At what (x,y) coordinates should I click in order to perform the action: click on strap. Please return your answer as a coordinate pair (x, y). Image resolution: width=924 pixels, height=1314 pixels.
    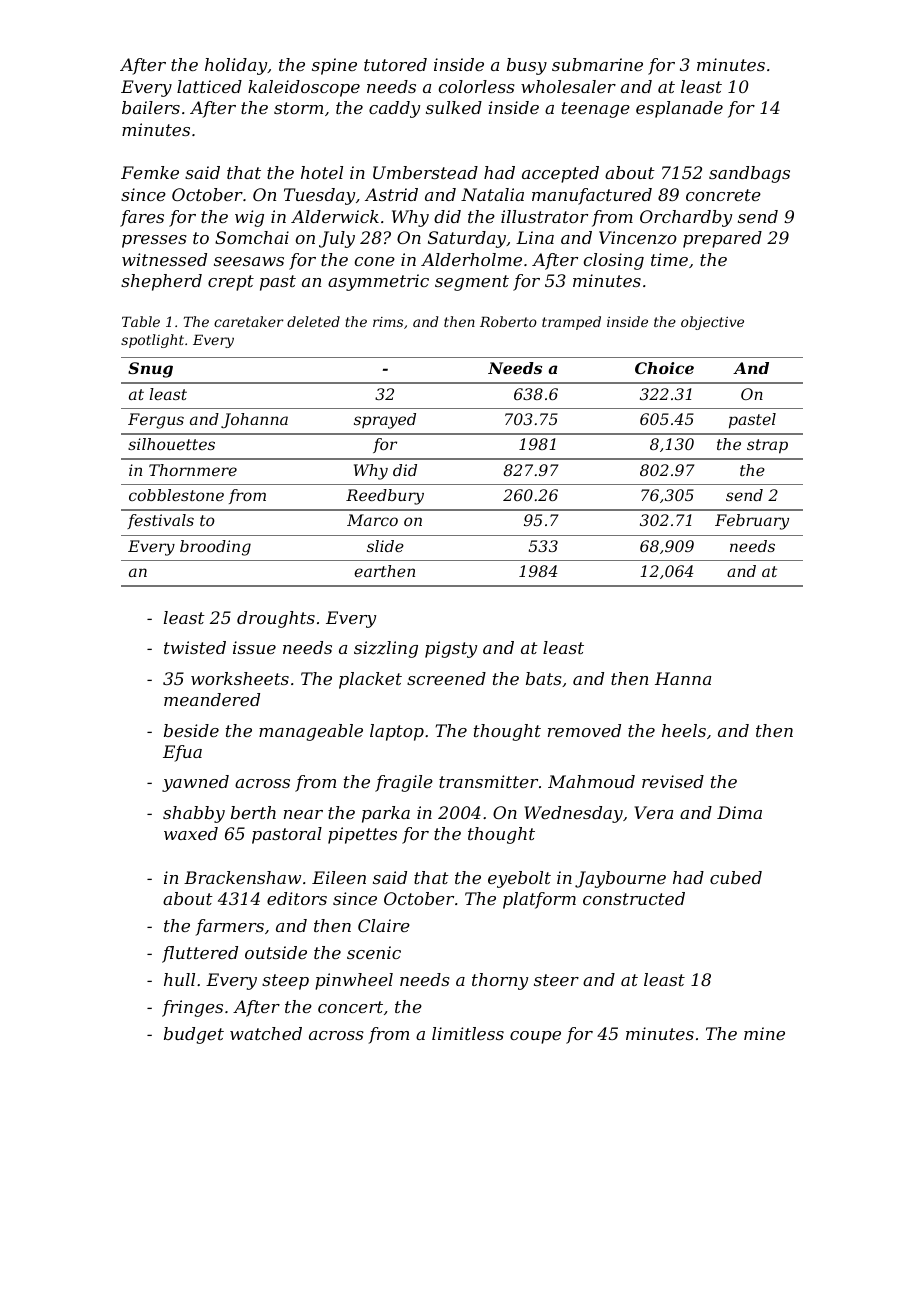
    Looking at the image, I should click on (767, 446).
